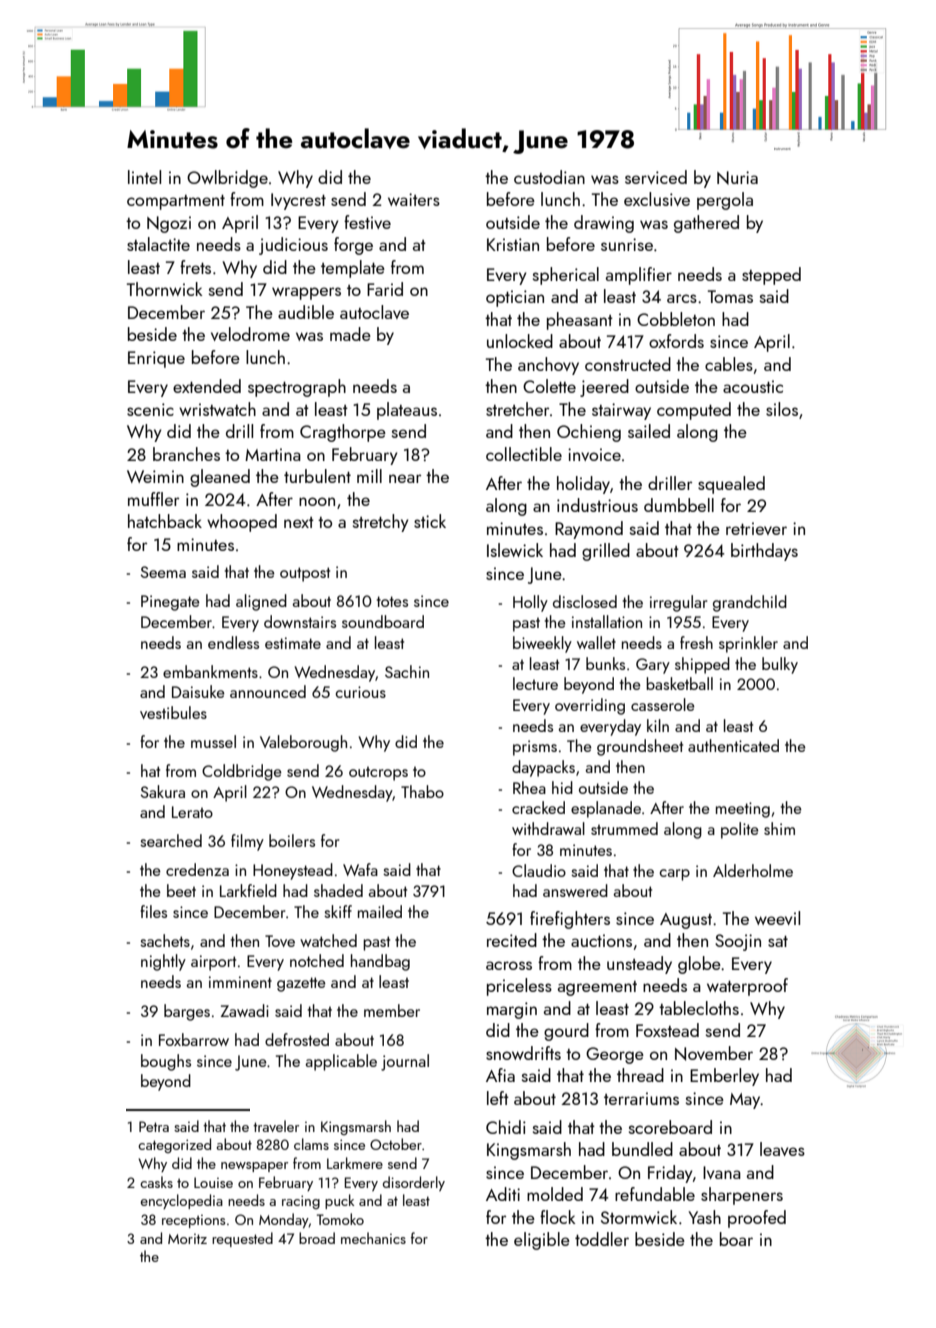  I want to click on refundable, so click(655, 1194).
